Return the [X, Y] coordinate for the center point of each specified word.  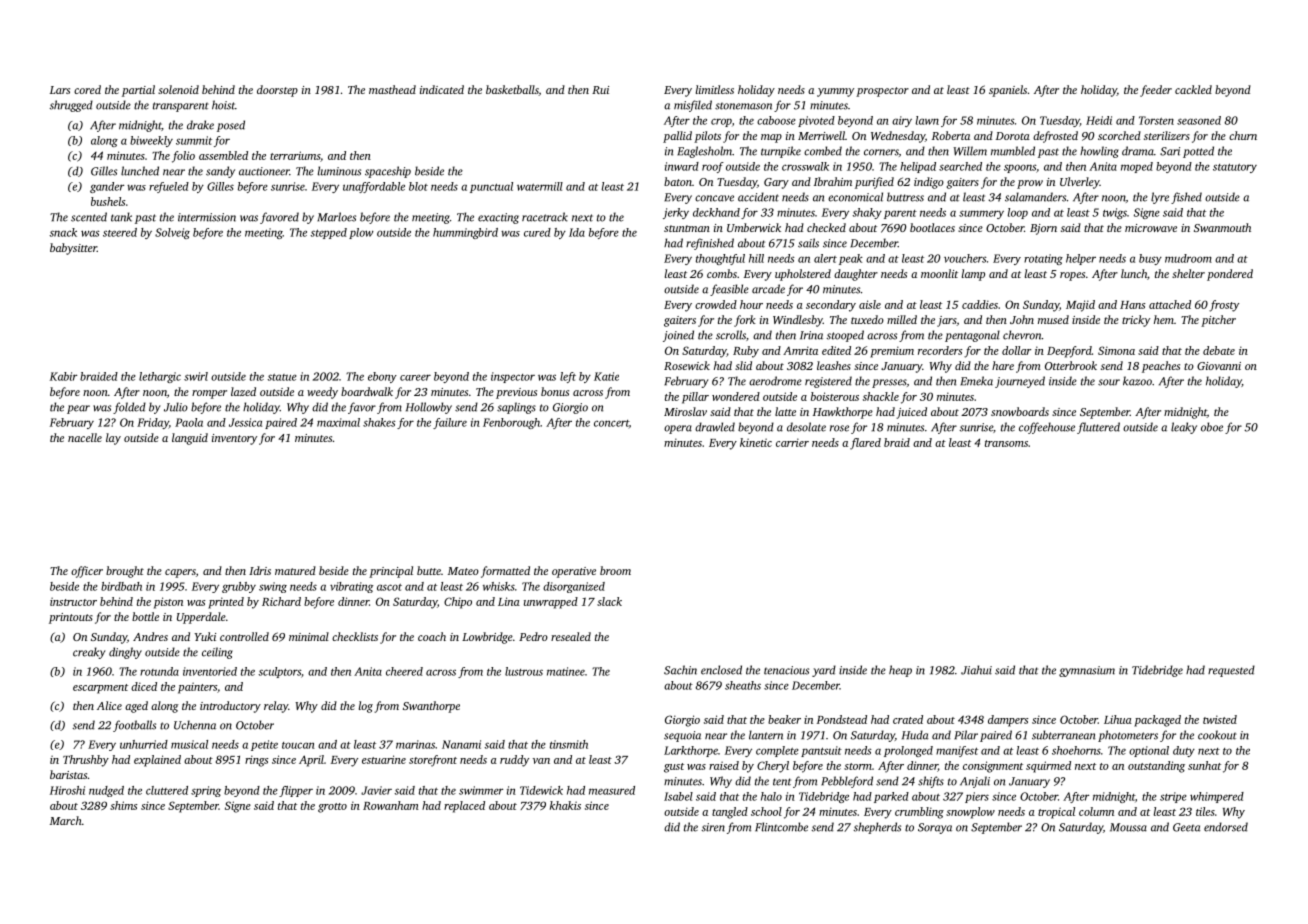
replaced [464, 807]
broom [615, 570]
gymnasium [1087, 671]
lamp [973, 275]
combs [722, 273]
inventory [234, 439]
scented [89, 217]
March [66, 820]
